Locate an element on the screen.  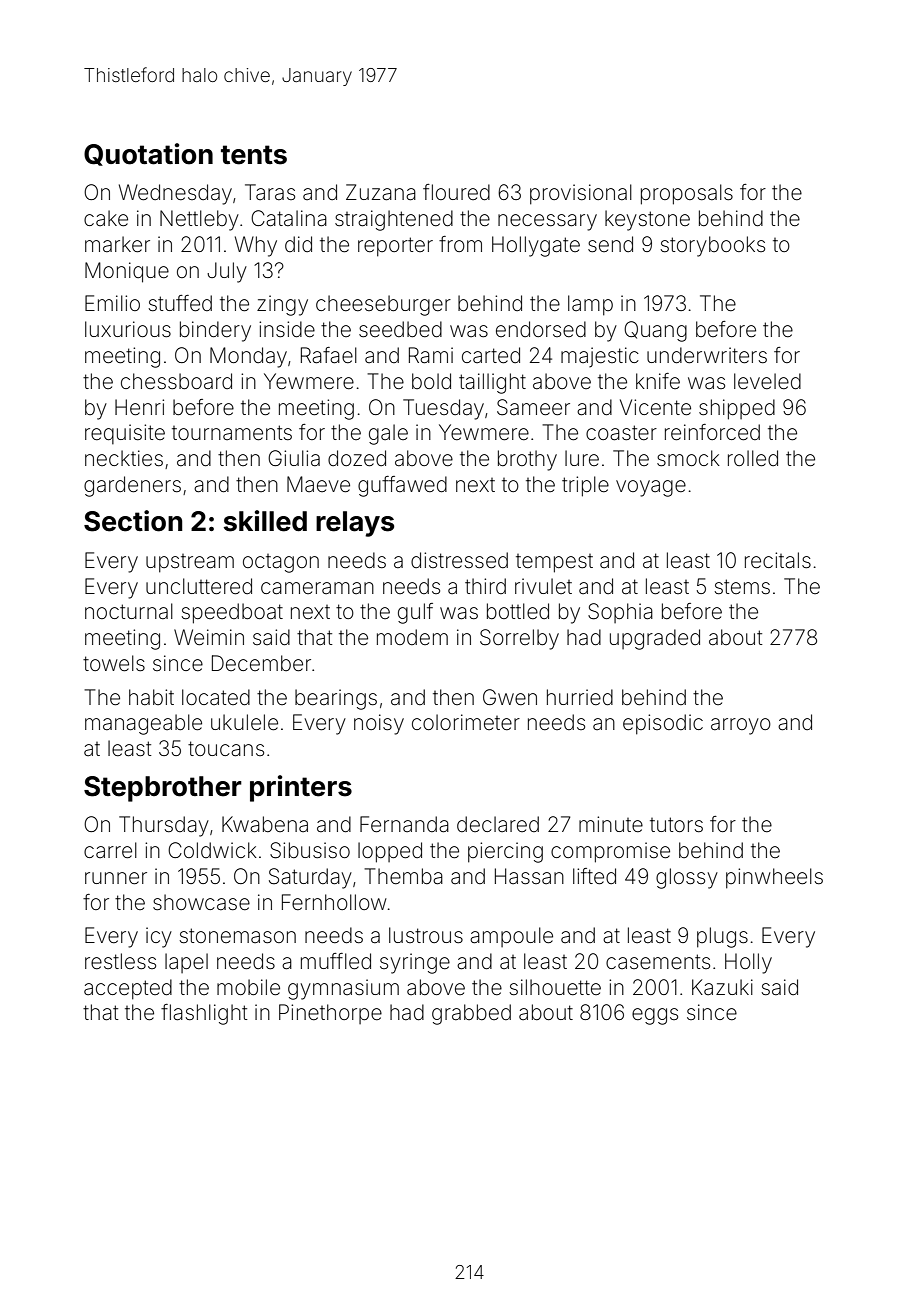
Quotation is located at coordinates (148, 154).
